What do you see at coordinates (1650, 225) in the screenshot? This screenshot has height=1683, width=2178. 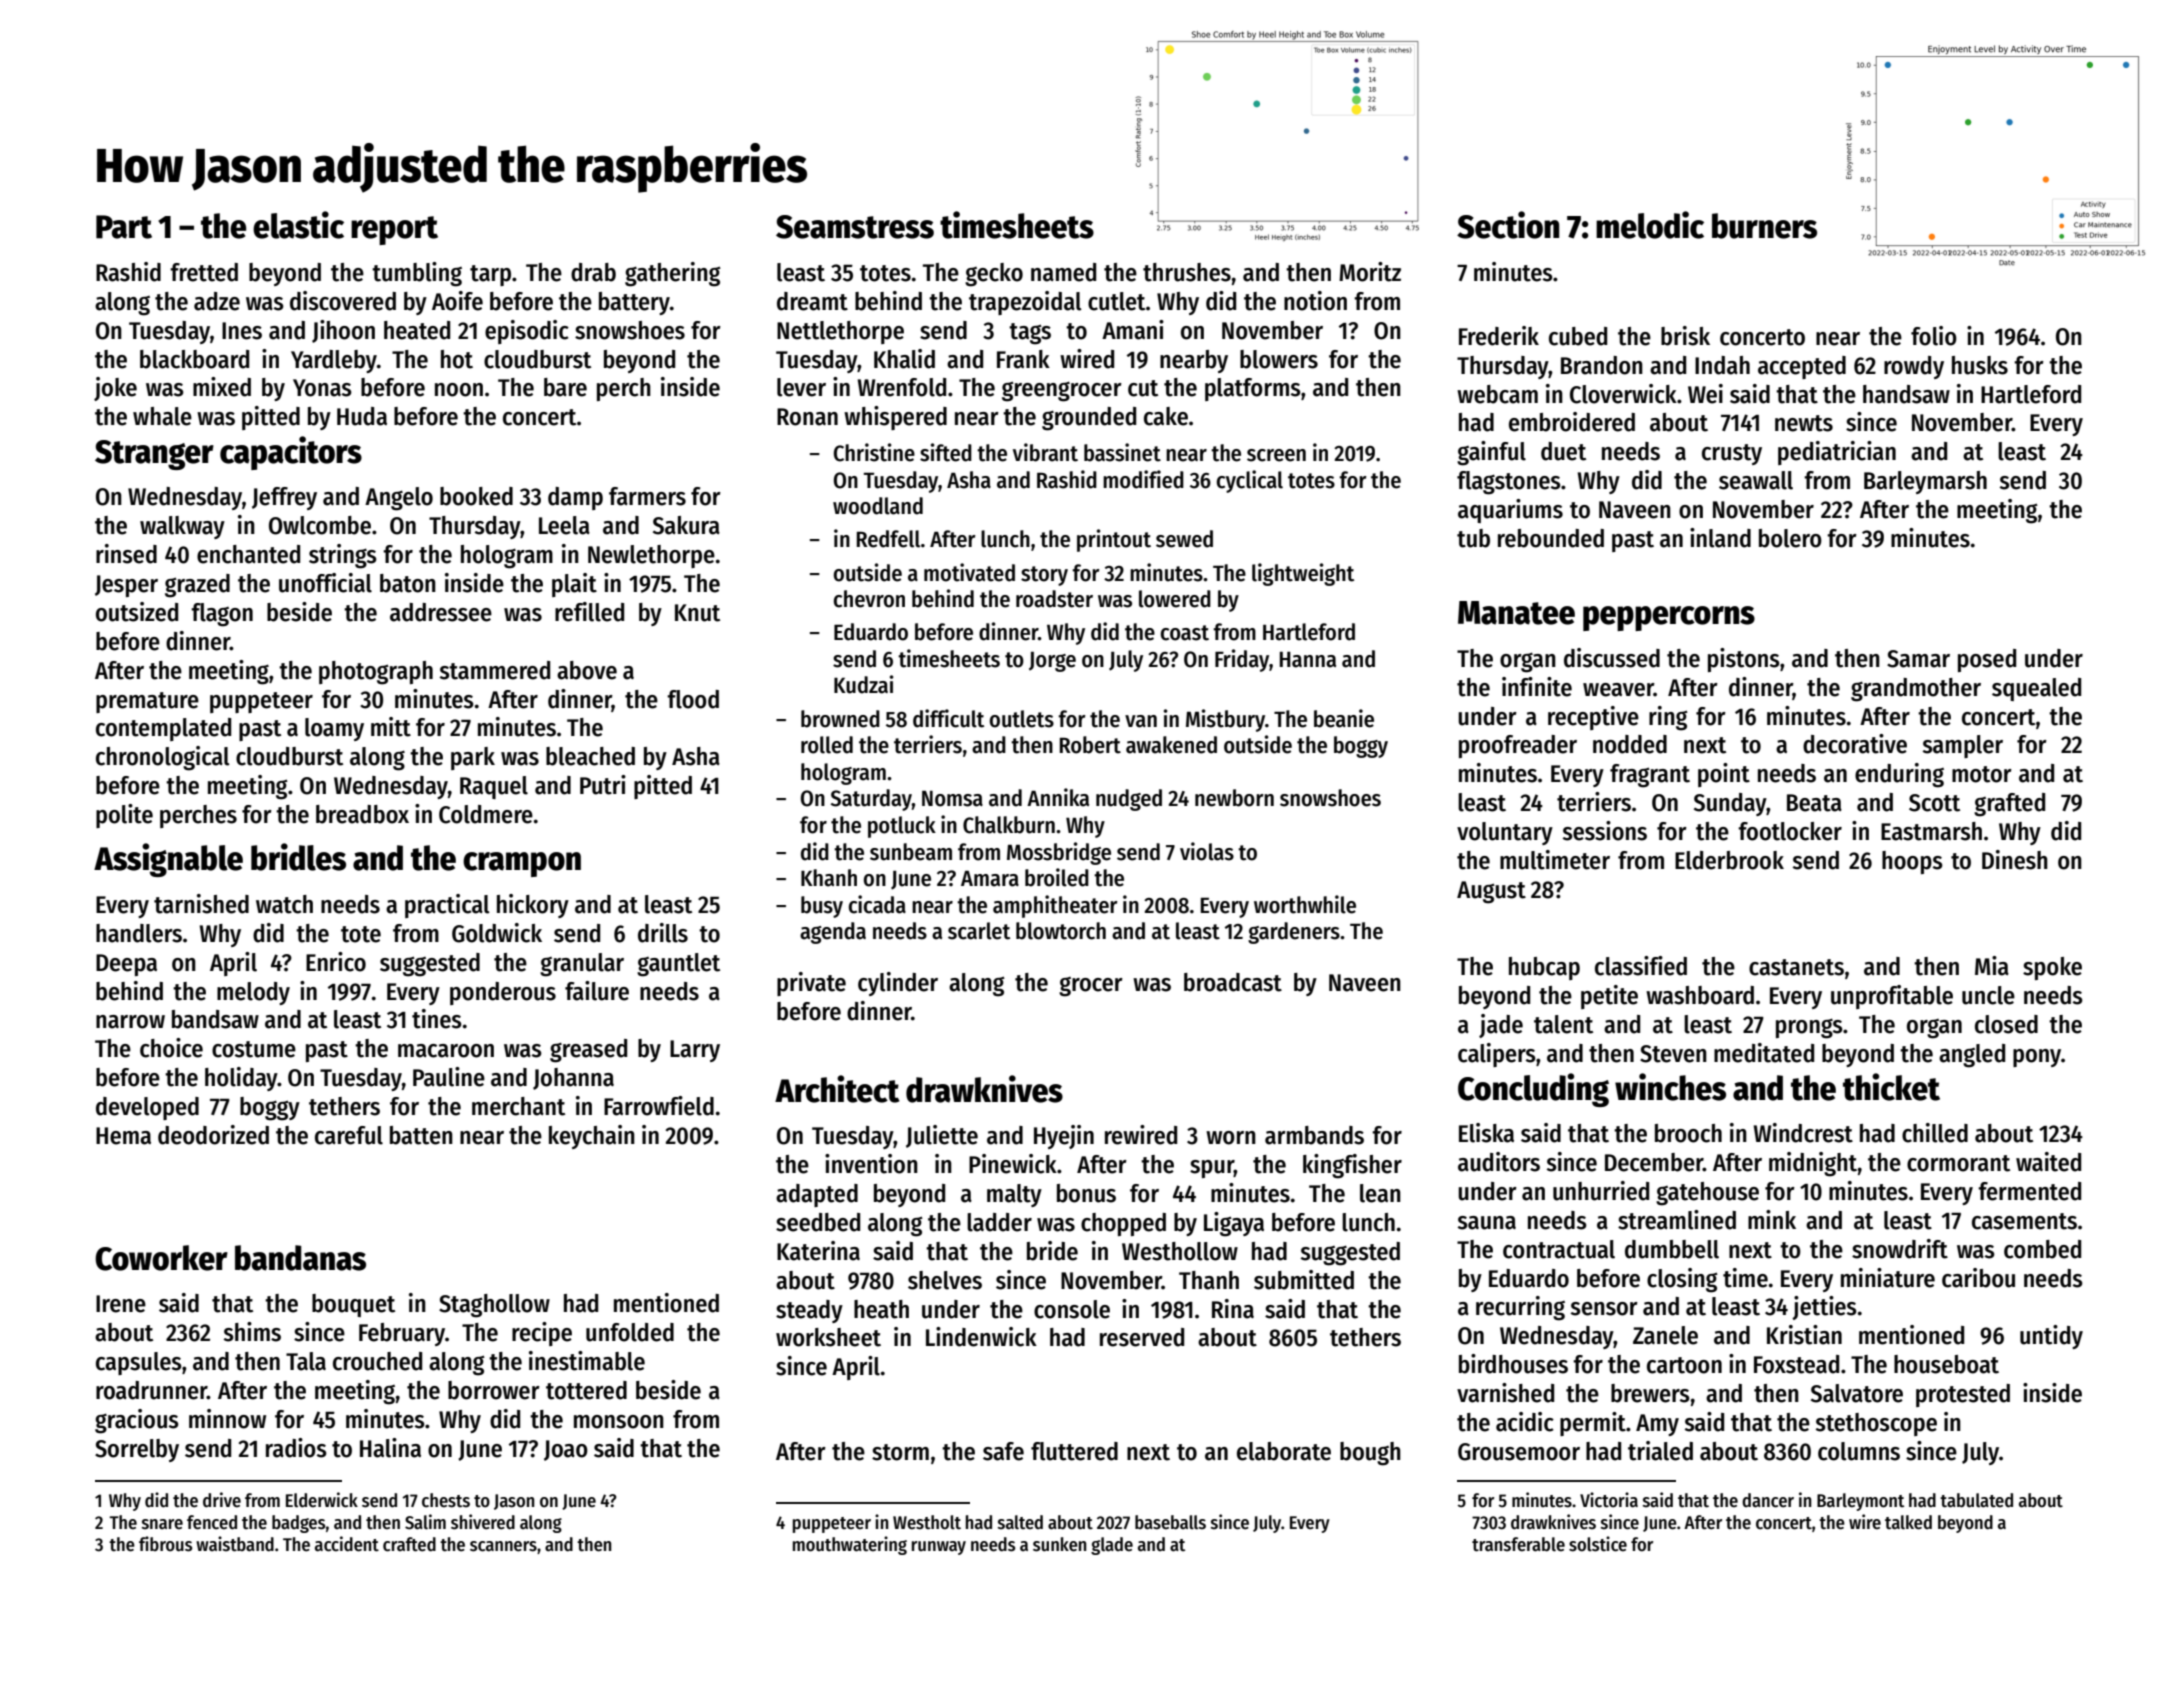 I see `melodic` at bounding box center [1650, 225].
